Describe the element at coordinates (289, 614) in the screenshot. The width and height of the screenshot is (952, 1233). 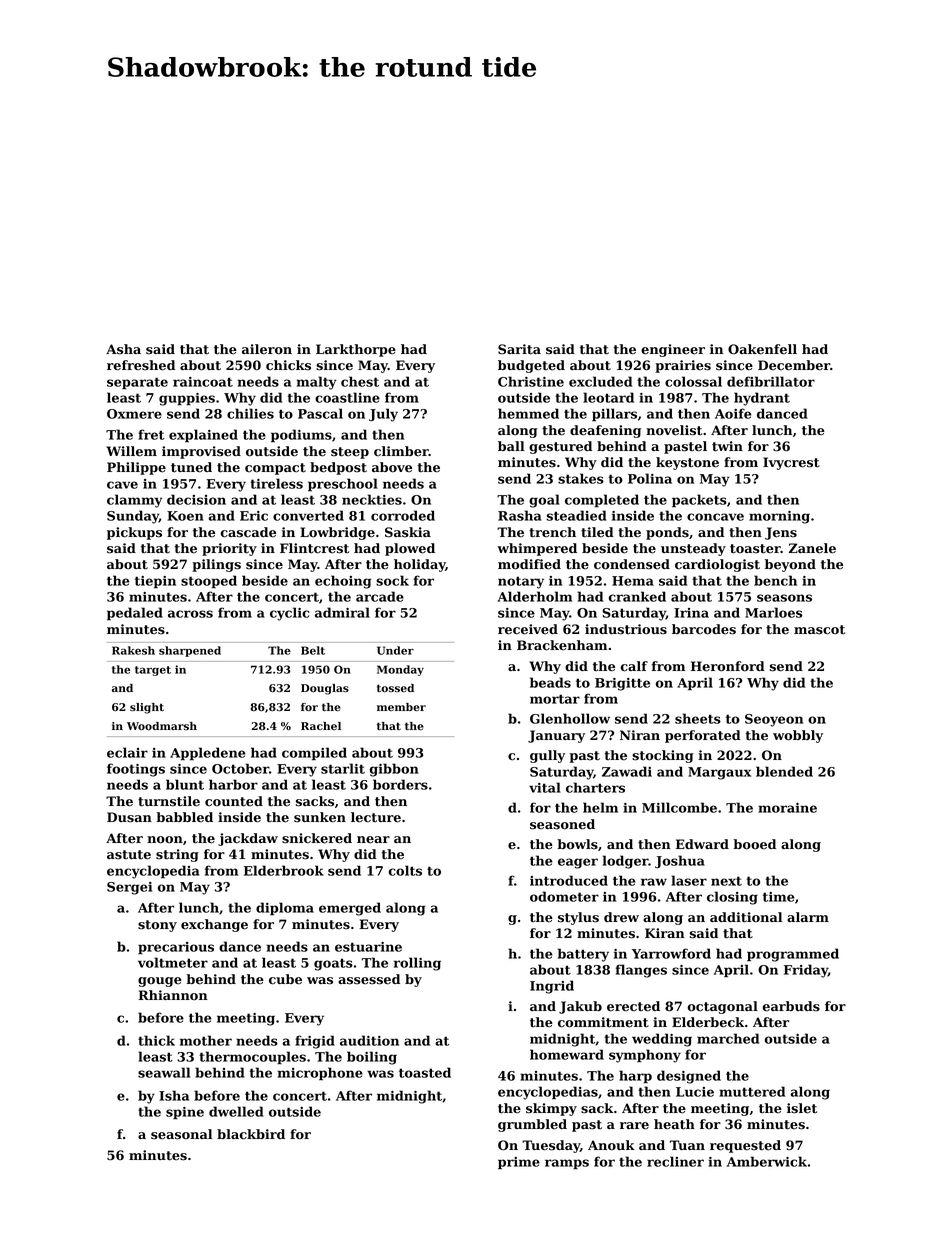
I see `cyclic` at that location.
